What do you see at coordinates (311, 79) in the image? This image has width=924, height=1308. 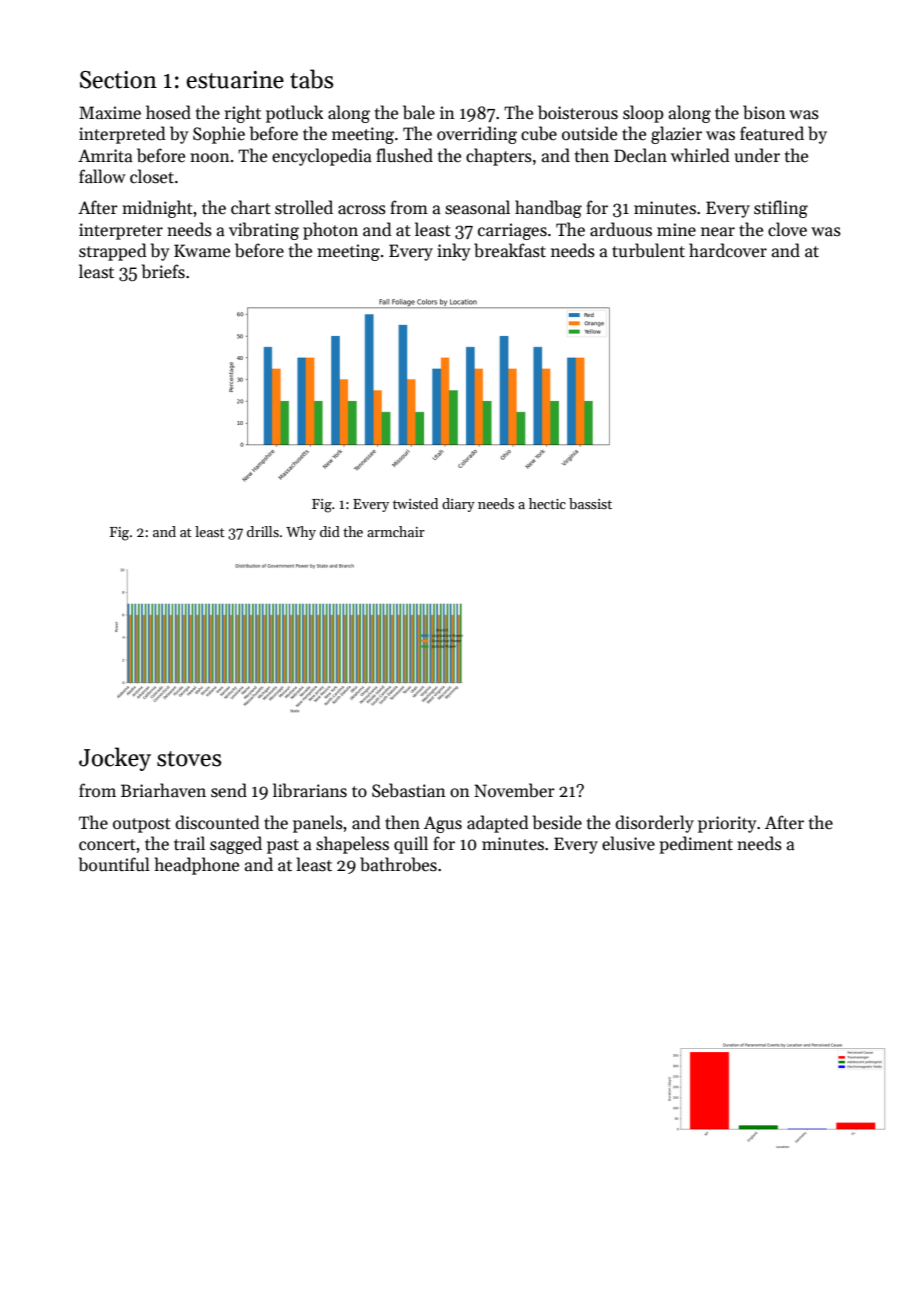 I see `tabs` at bounding box center [311, 79].
